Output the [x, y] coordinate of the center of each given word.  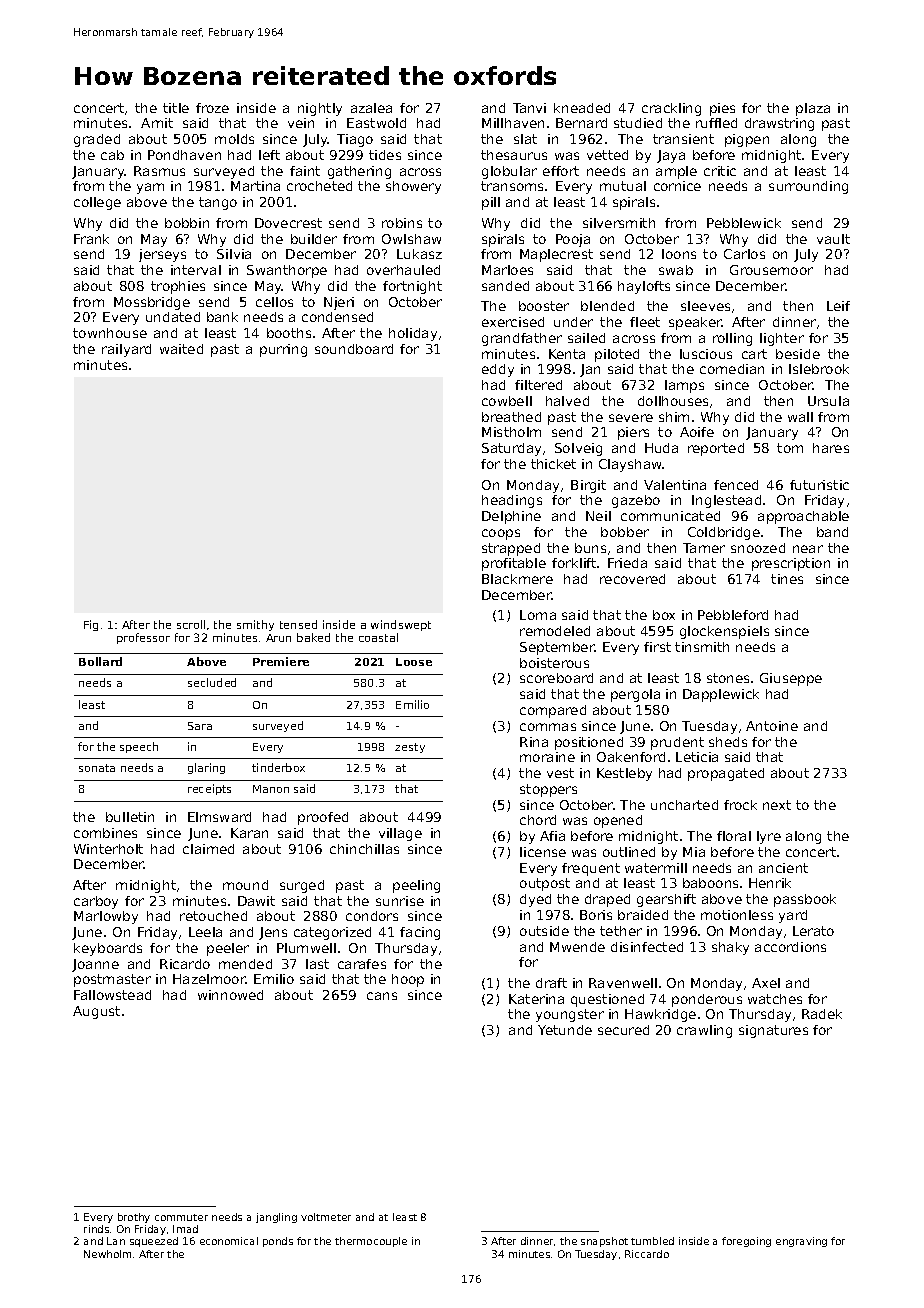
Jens [273, 933]
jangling [276, 1218]
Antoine [772, 726]
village [400, 834]
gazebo [636, 501]
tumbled [652, 1241]
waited [181, 349]
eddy [498, 370]
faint [305, 171]
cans [382, 996]
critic [720, 171]
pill [491, 203]
